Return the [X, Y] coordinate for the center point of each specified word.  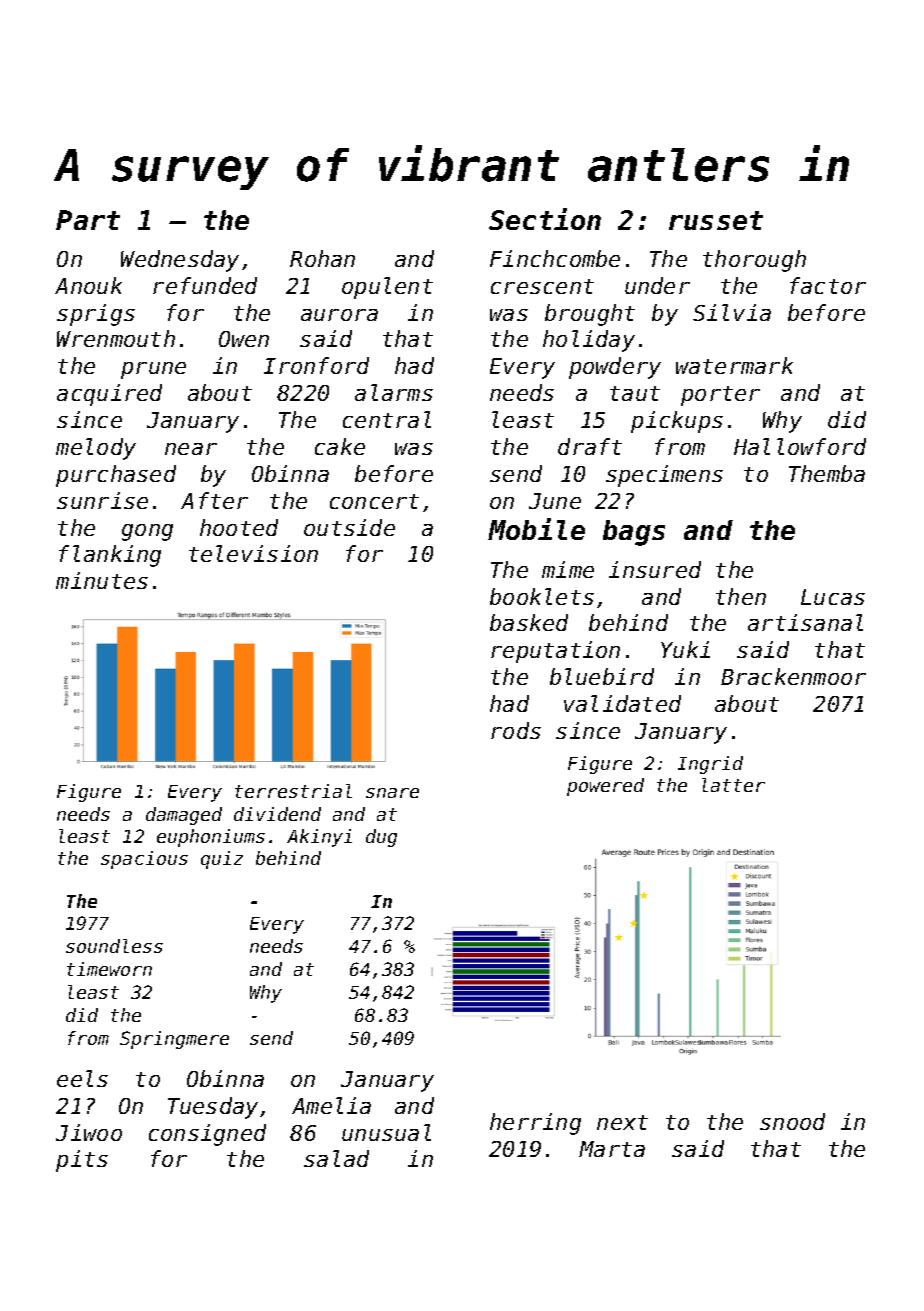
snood [792, 1121]
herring [535, 1124]
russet [716, 220]
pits [82, 1161]
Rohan [322, 258]
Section [545, 219]
